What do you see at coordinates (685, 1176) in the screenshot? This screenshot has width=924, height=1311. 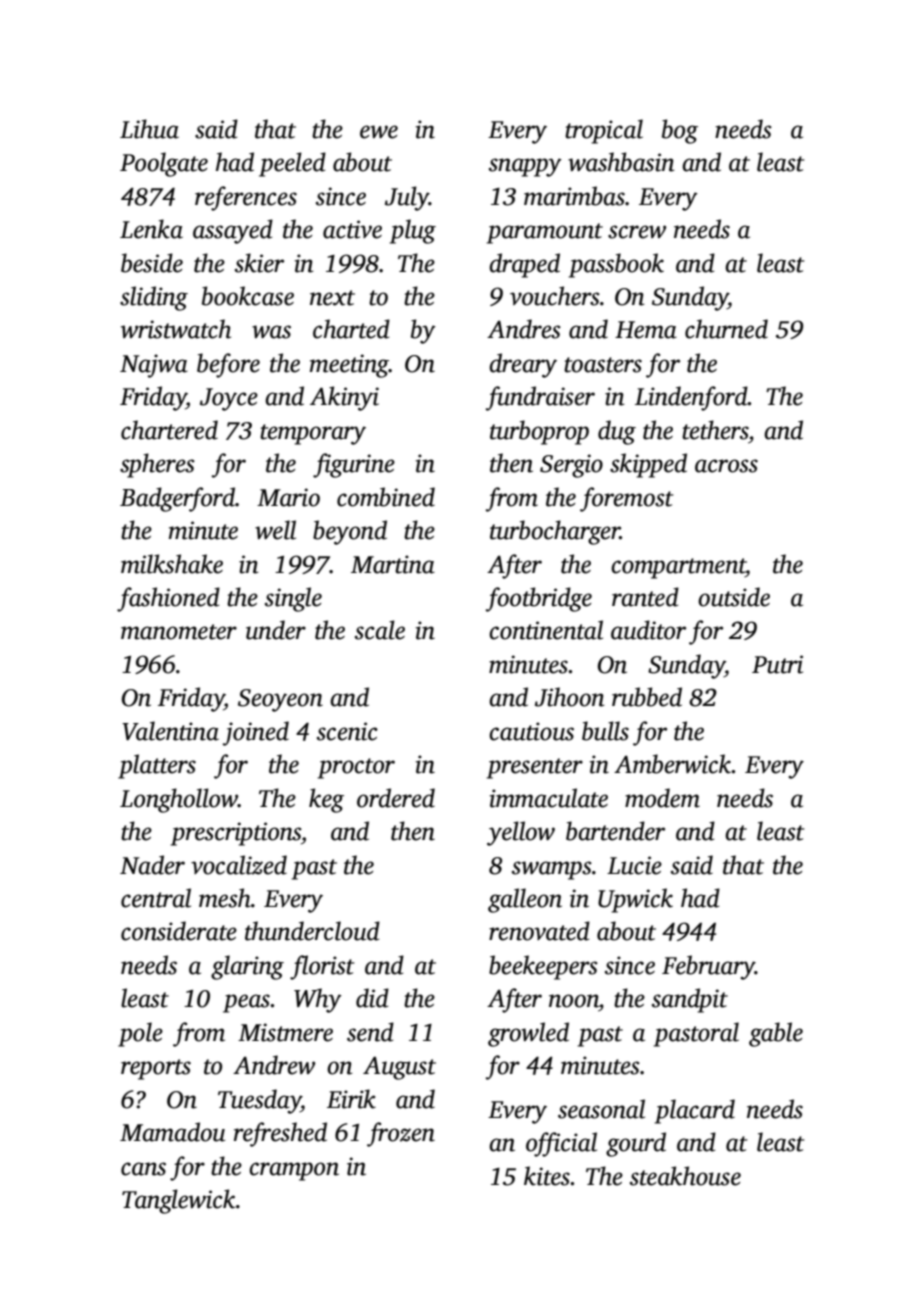 I see `steakhouse` at bounding box center [685, 1176].
